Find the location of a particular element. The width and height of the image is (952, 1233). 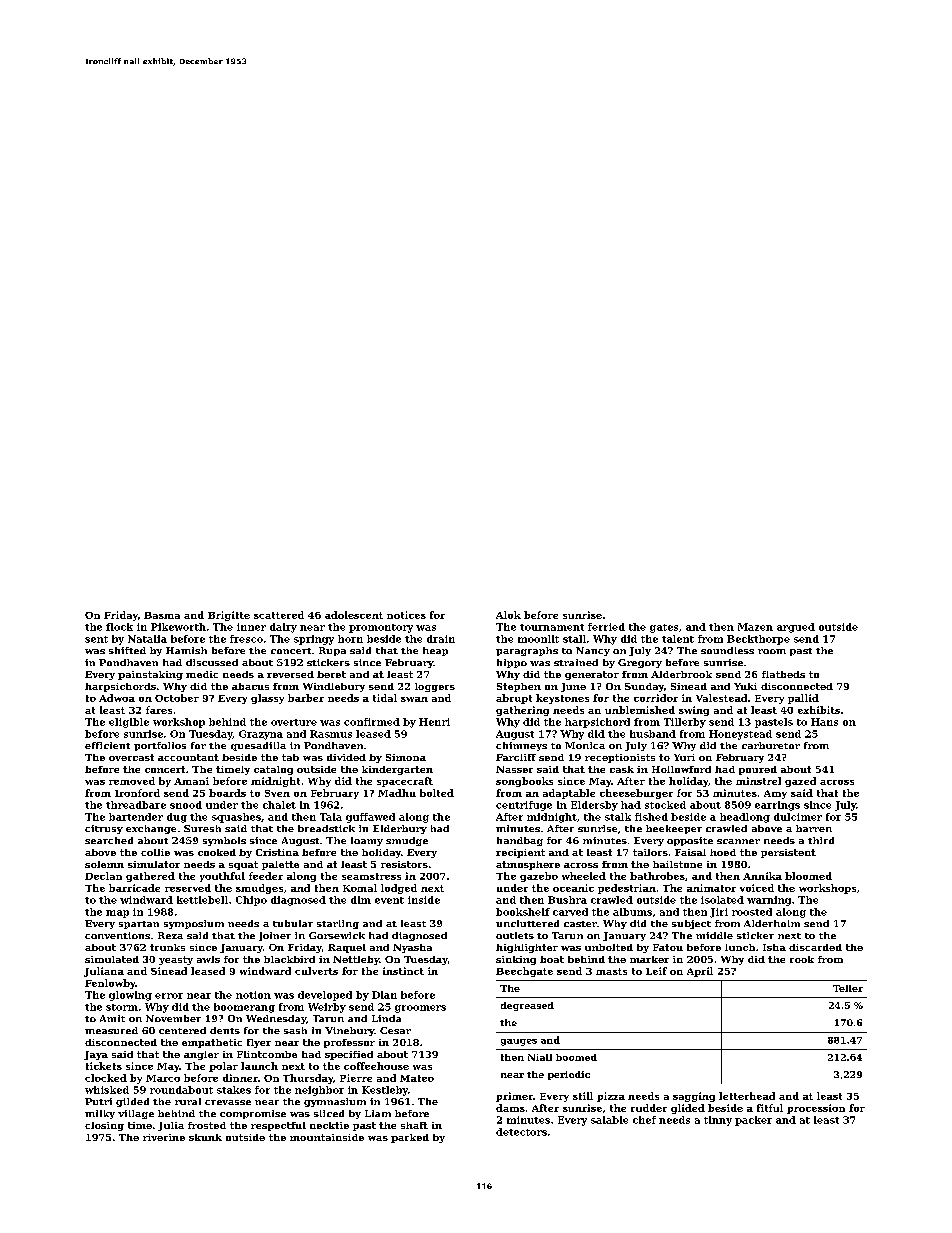

argued is located at coordinates (796, 628).
